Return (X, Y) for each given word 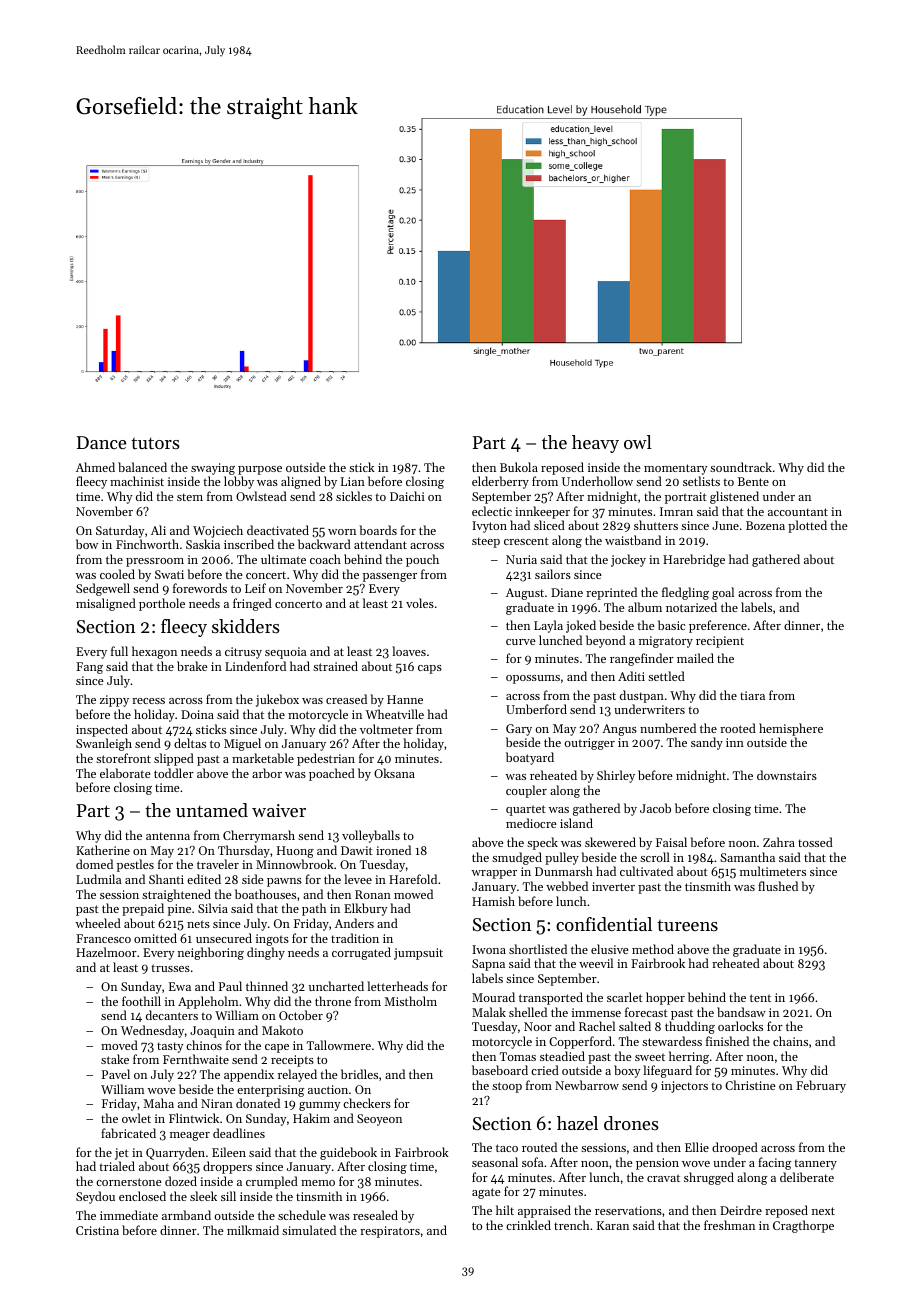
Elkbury (365, 909)
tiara (752, 695)
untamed (212, 810)
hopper (665, 998)
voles (420, 603)
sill (228, 1196)
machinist (137, 481)
